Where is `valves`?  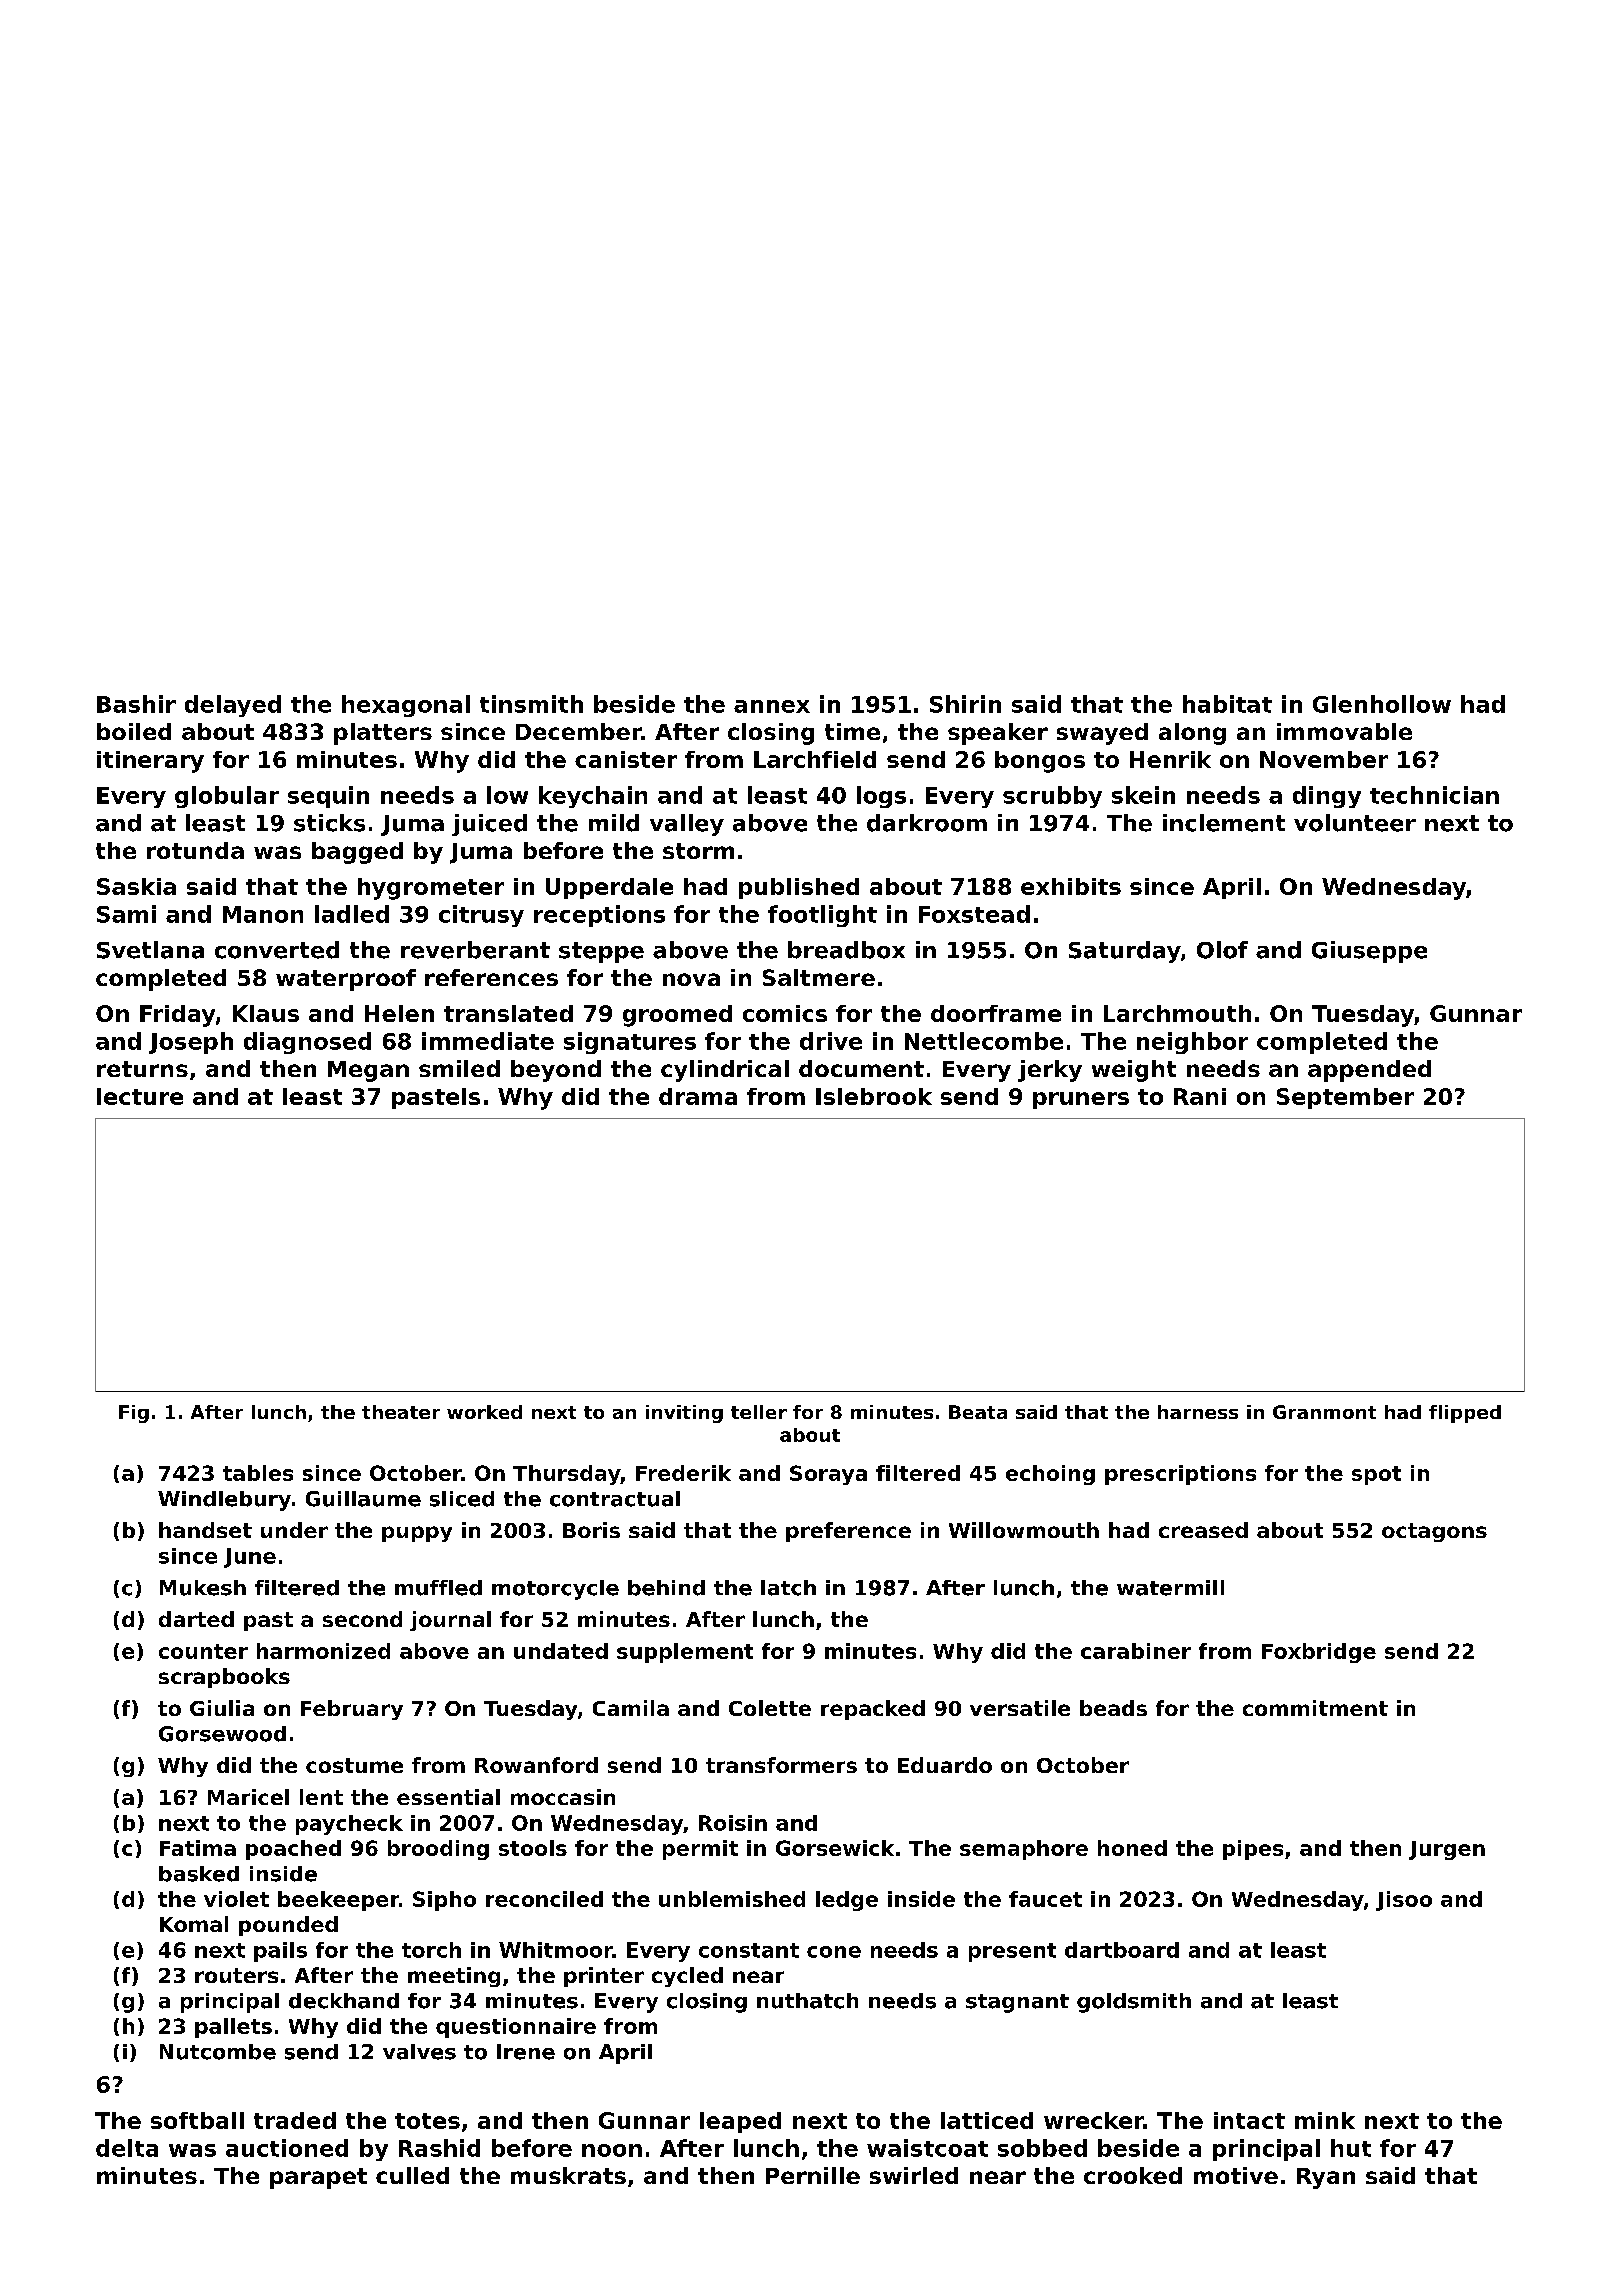
valves is located at coordinates (419, 2052).
